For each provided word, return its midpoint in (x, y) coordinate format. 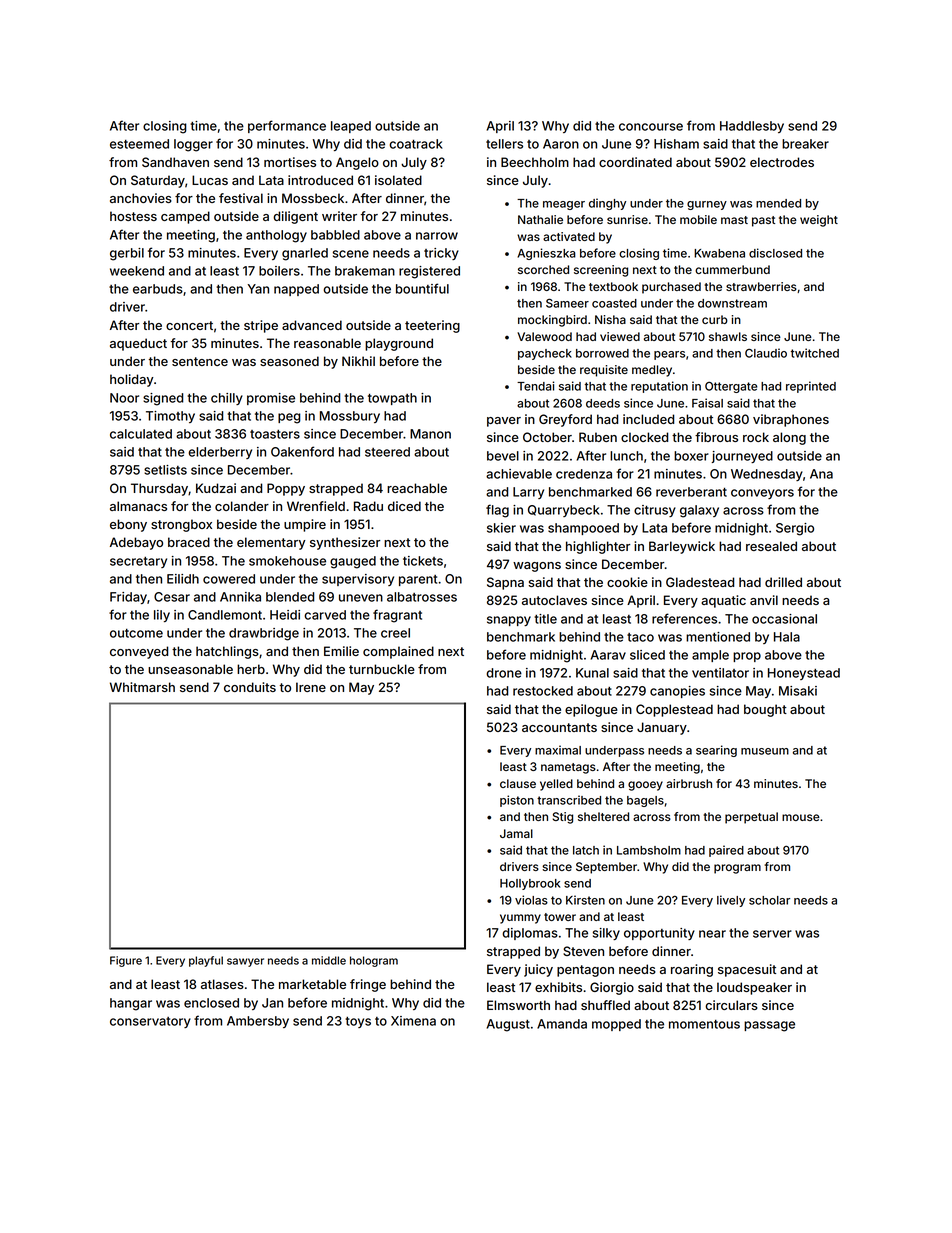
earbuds (158, 289)
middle (329, 960)
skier (501, 528)
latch (586, 850)
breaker (805, 144)
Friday (128, 598)
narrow (437, 236)
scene (351, 254)
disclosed (775, 253)
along (789, 438)
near (712, 934)
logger (193, 145)
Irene (311, 687)
